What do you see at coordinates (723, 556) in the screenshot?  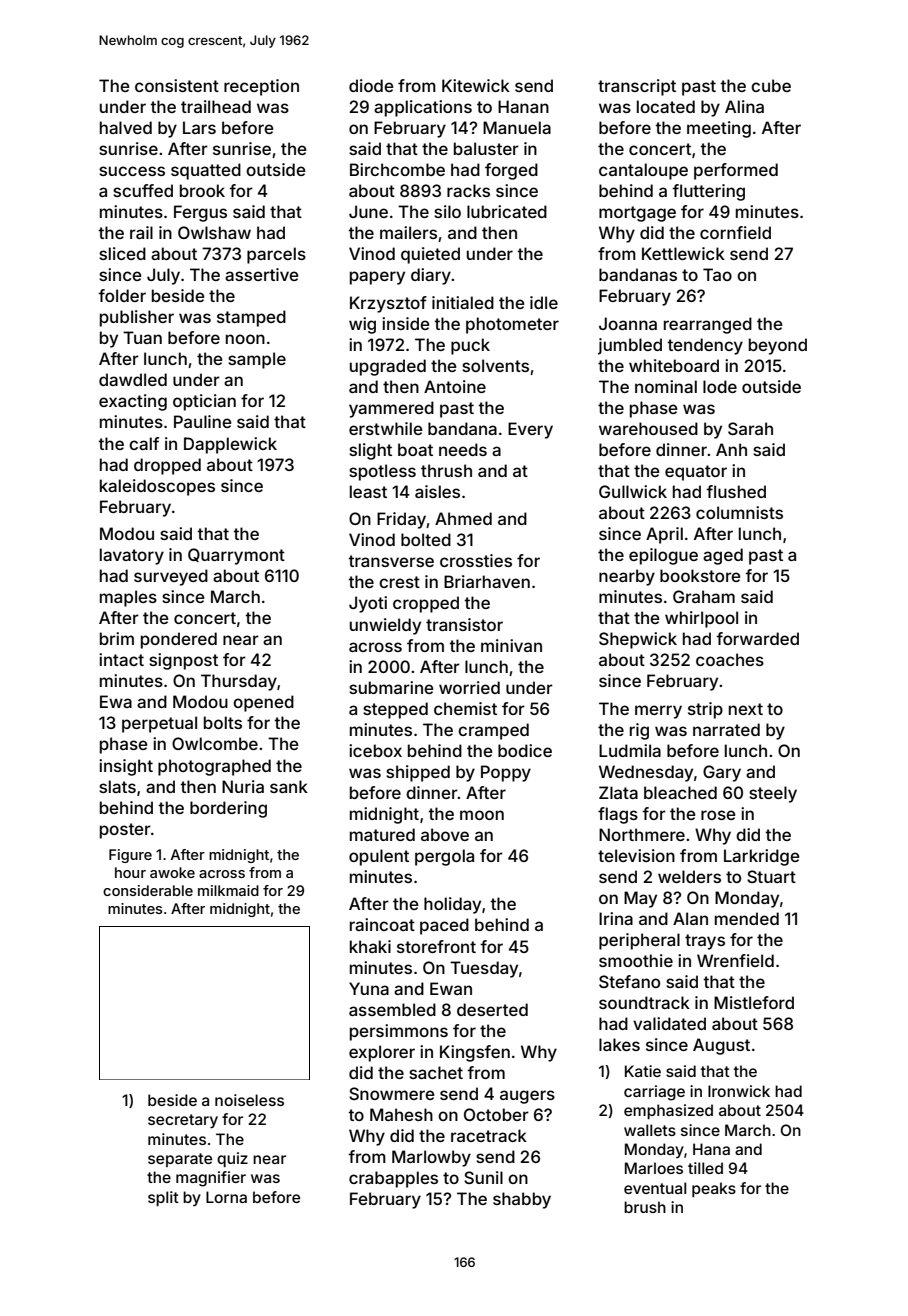 I see `aged` at bounding box center [723, 556].
